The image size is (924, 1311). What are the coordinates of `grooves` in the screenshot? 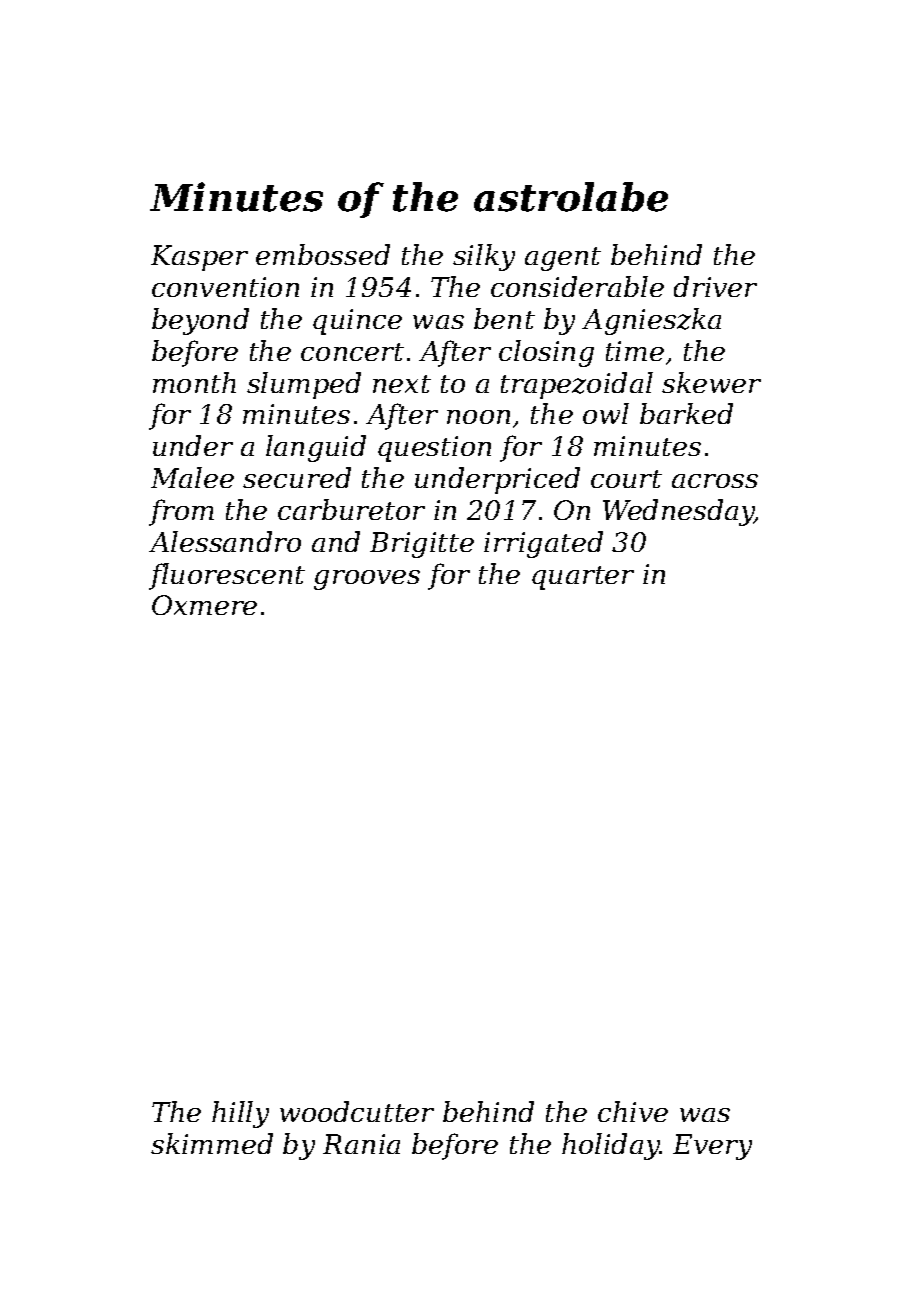 It's located at (367, 580).
